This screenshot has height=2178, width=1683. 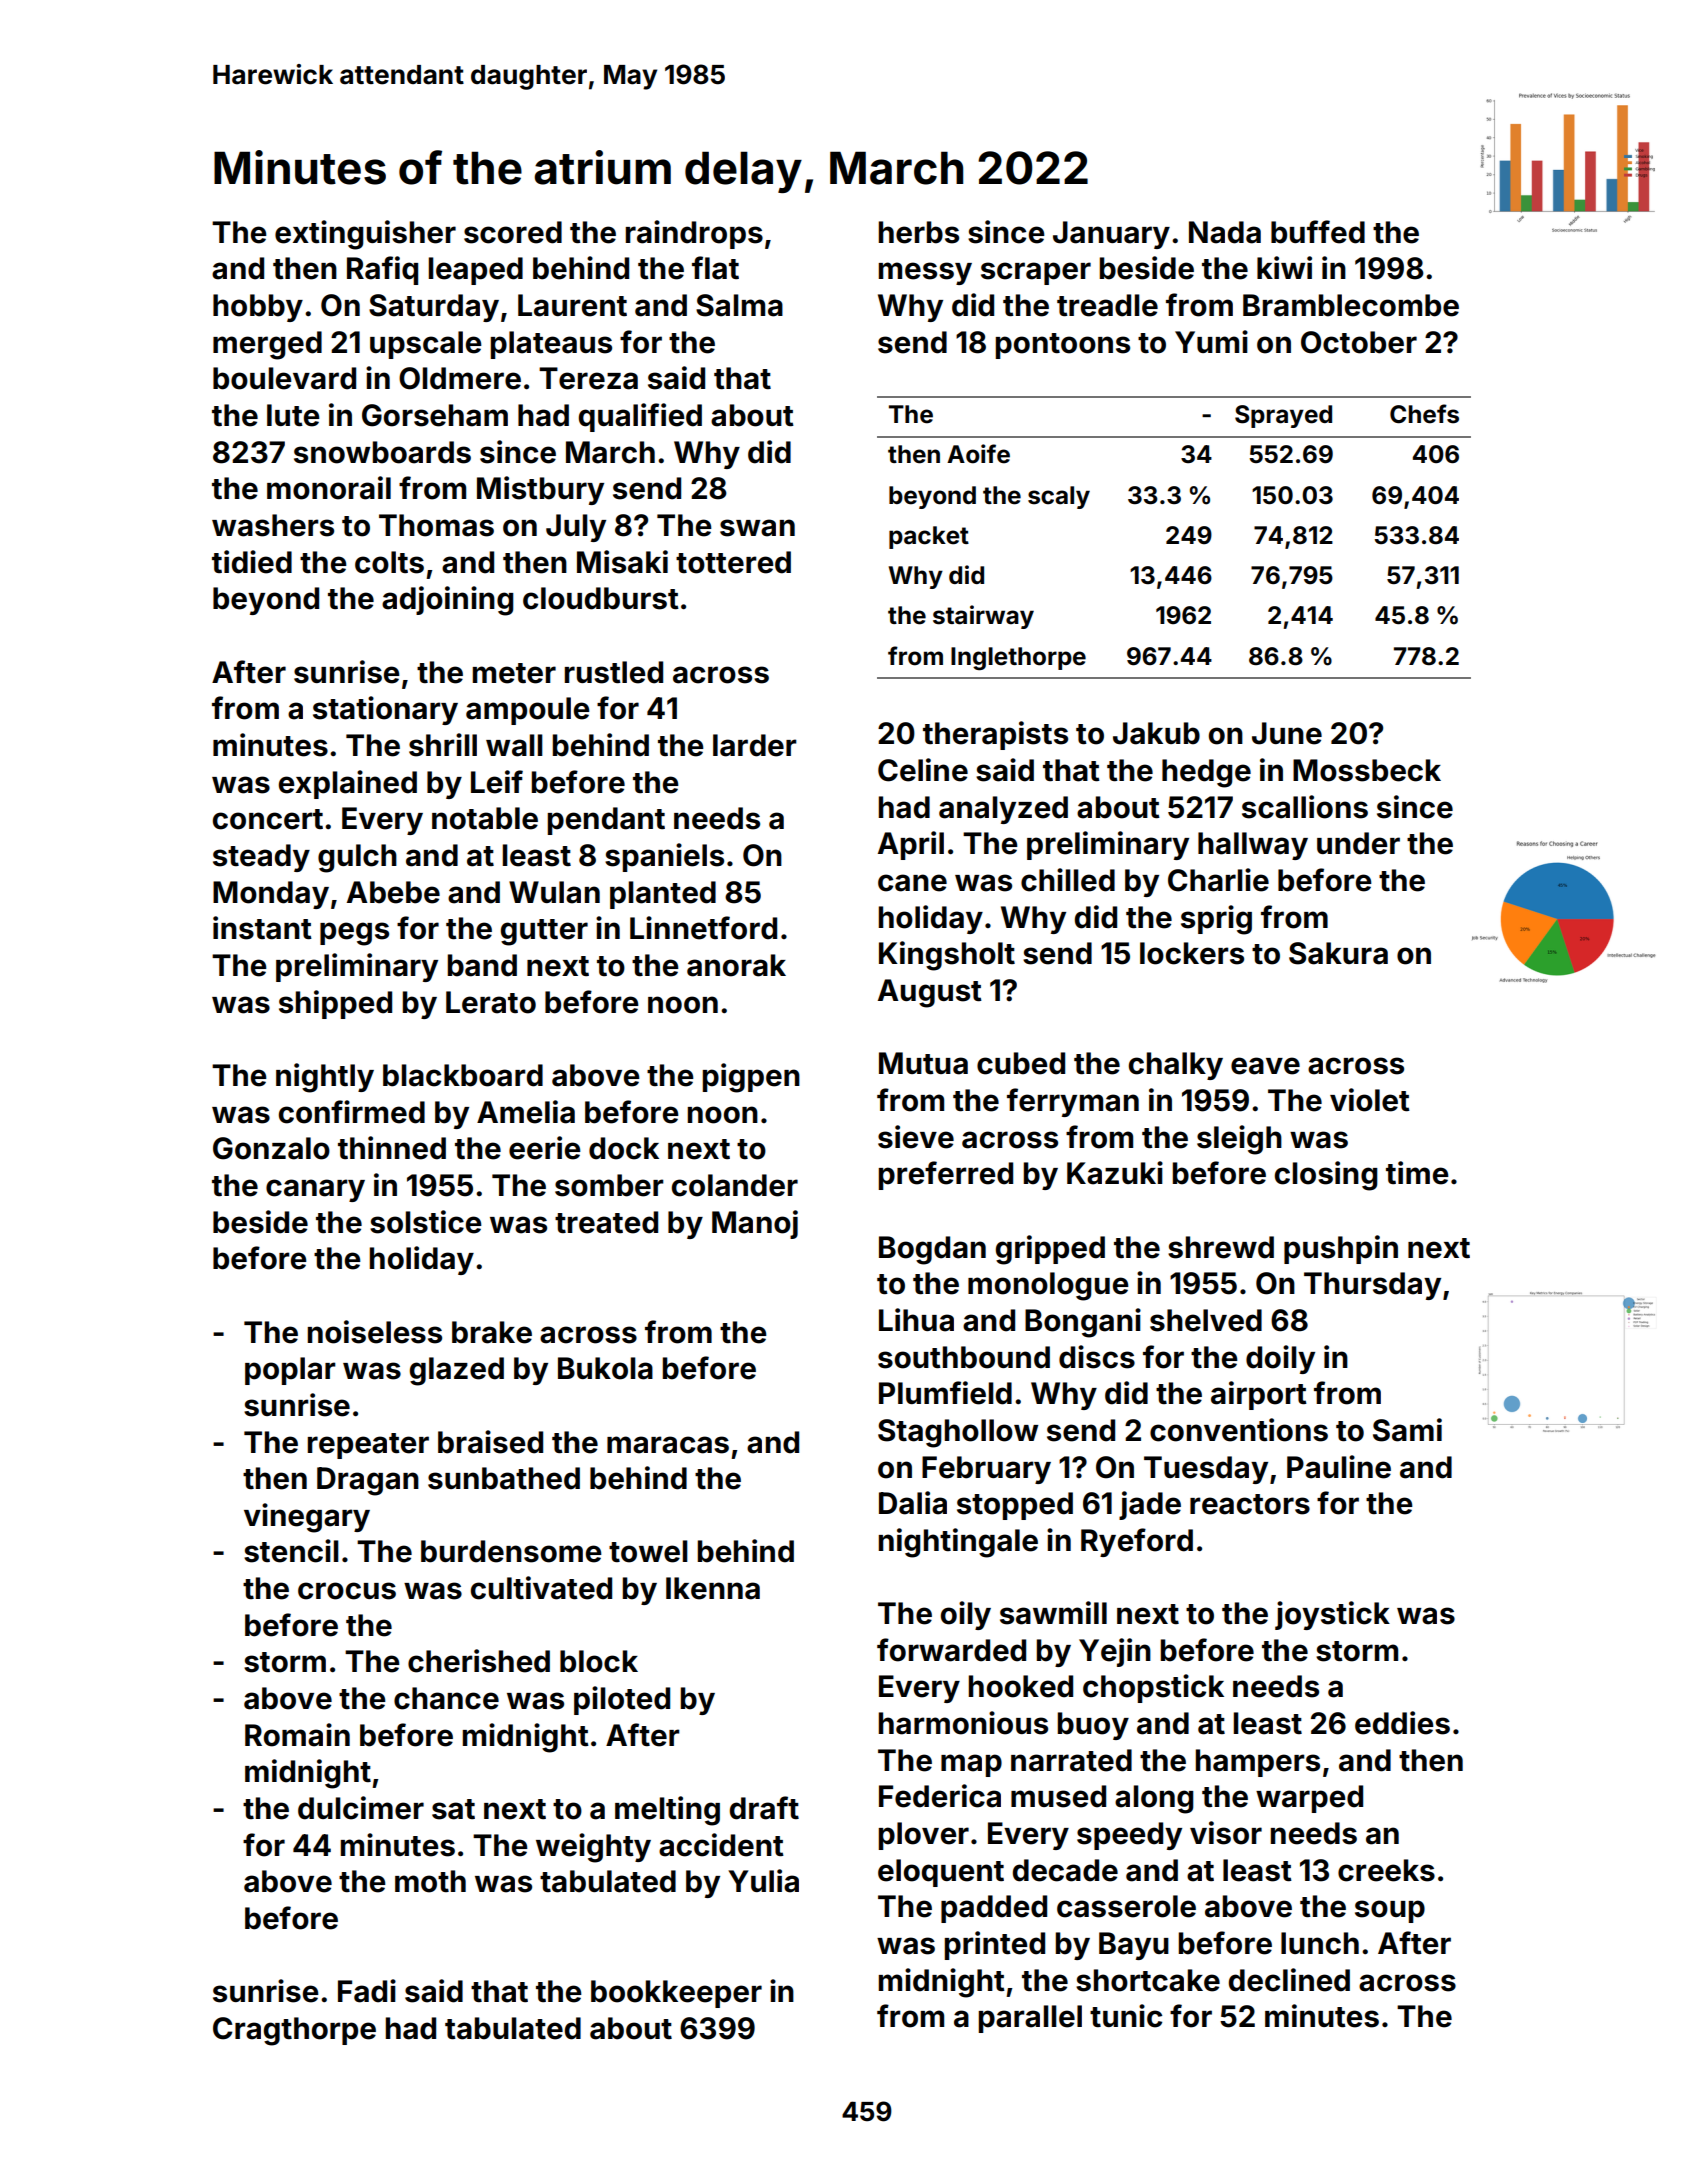 I want to click on sunbathed, so click(x=504, y=1478).
